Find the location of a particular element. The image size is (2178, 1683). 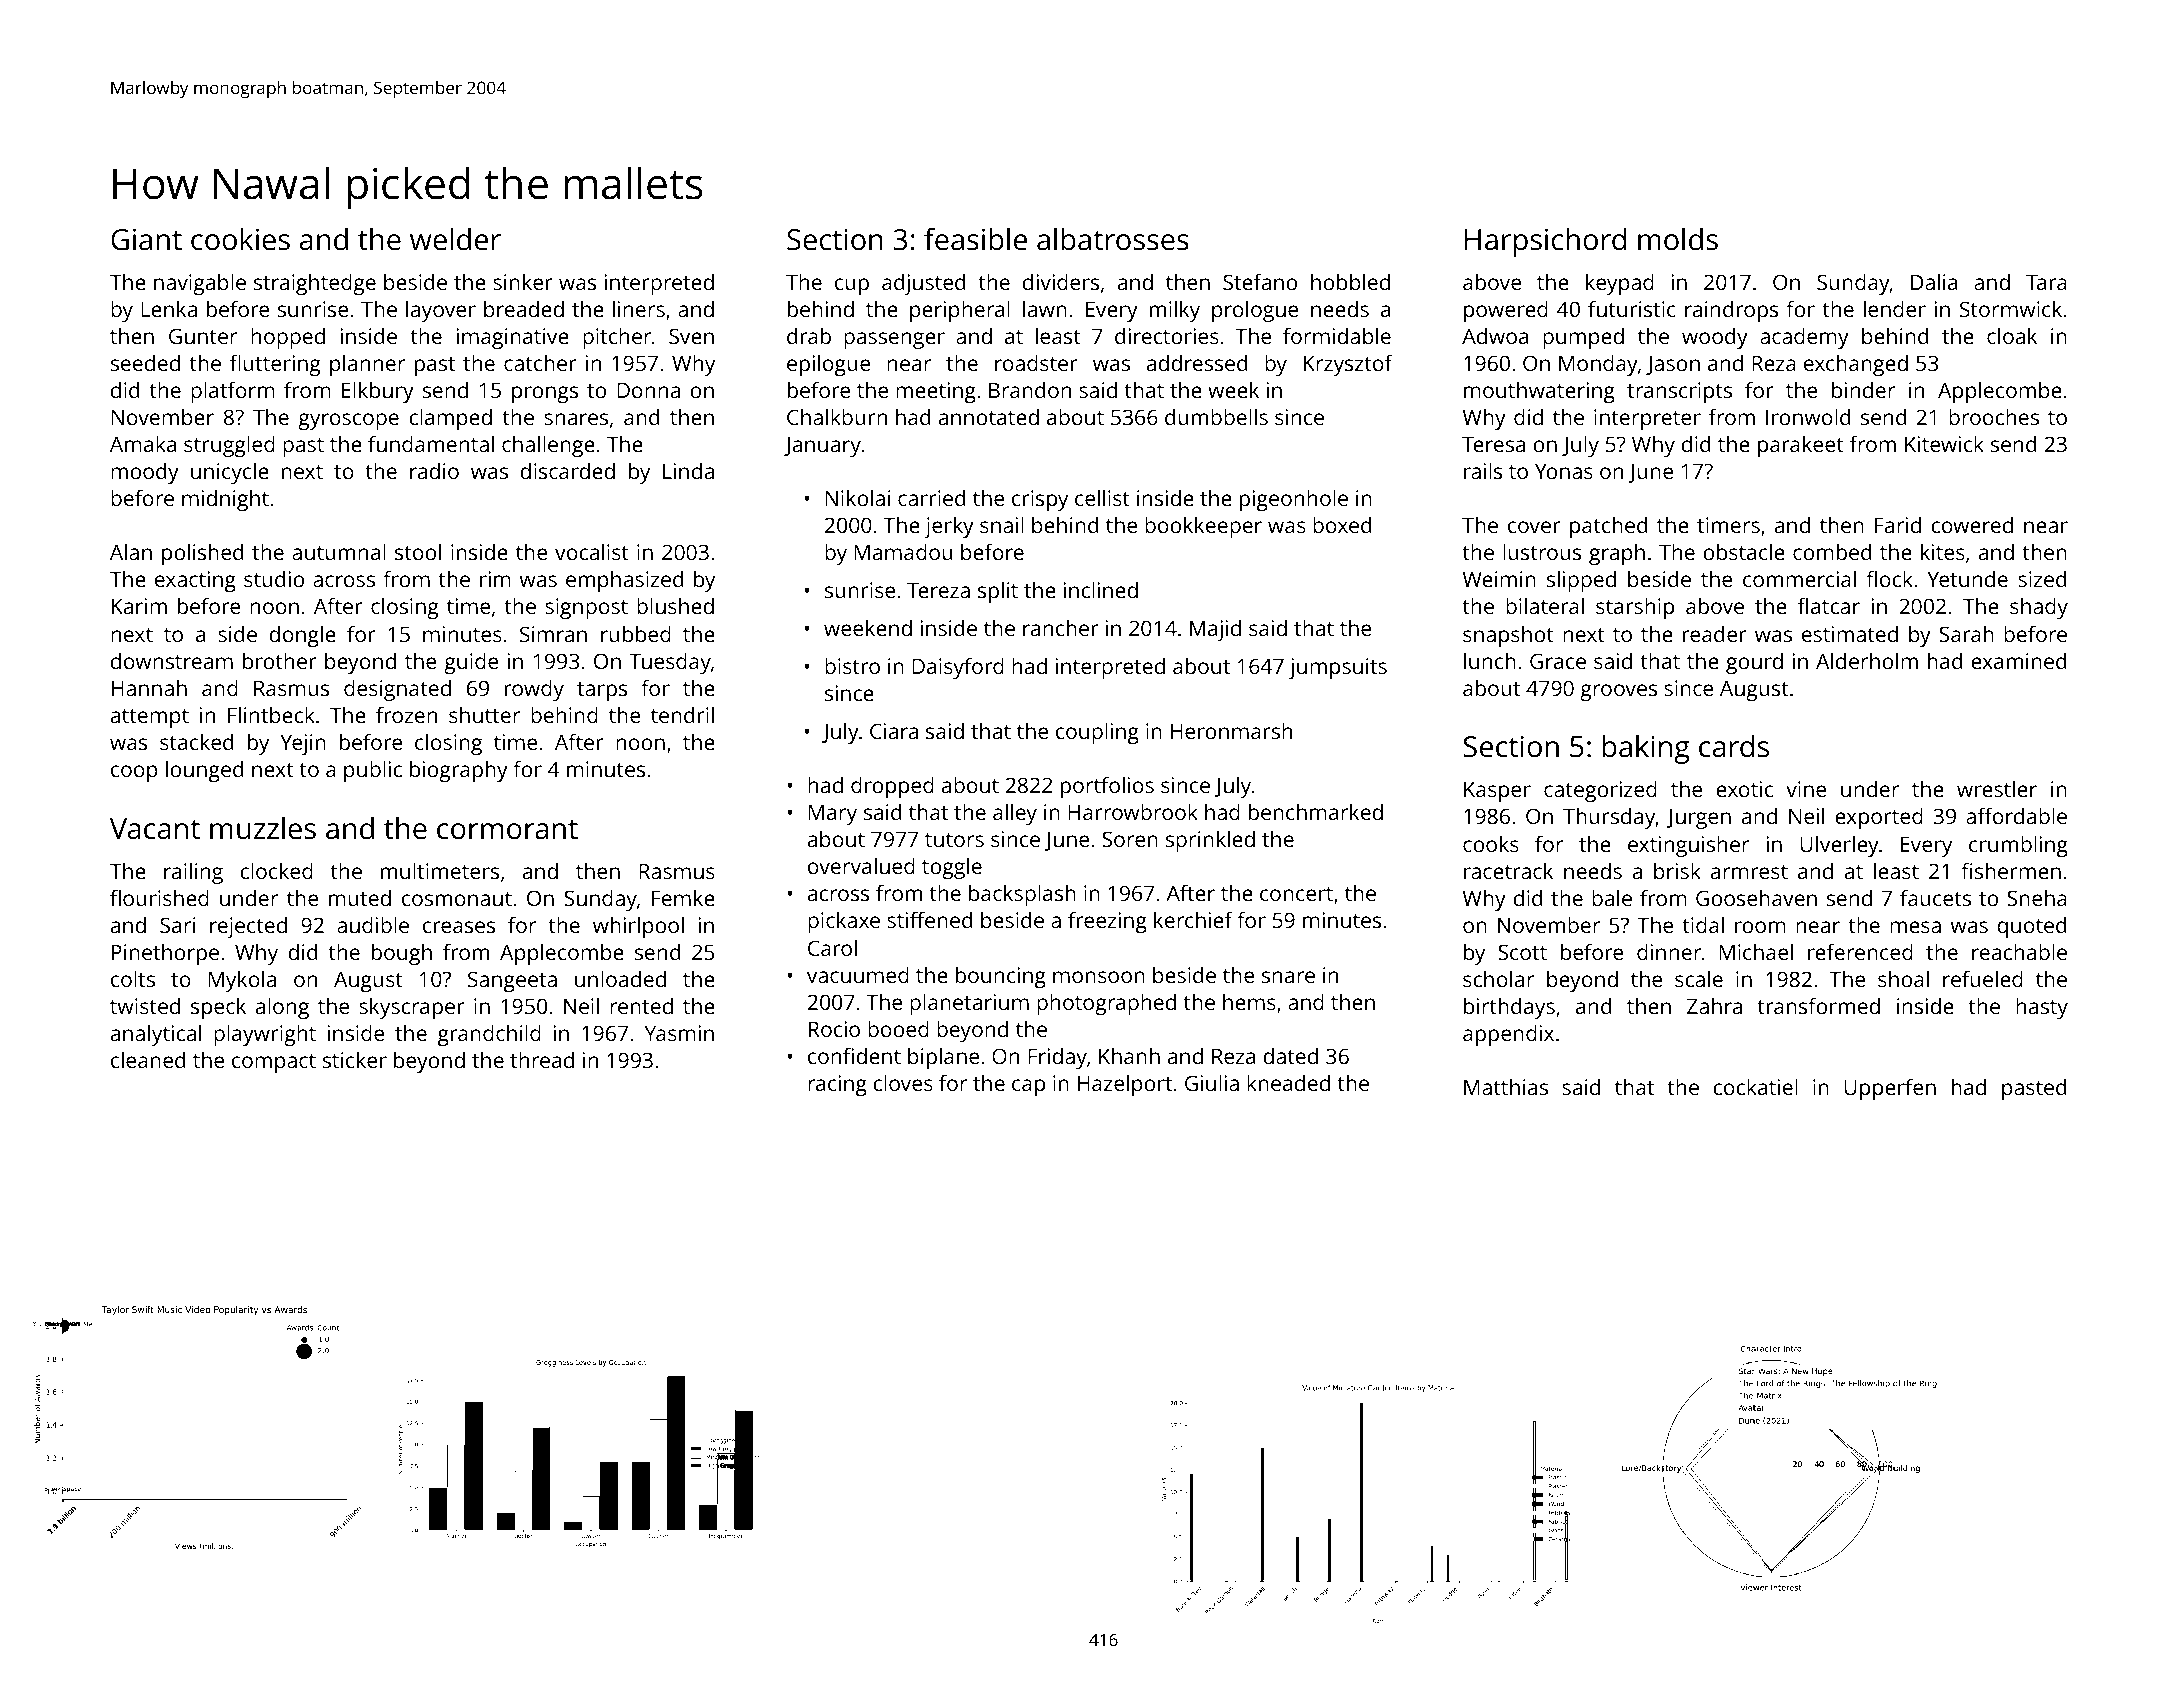

Majid is located at coordinates (1215, 630).
